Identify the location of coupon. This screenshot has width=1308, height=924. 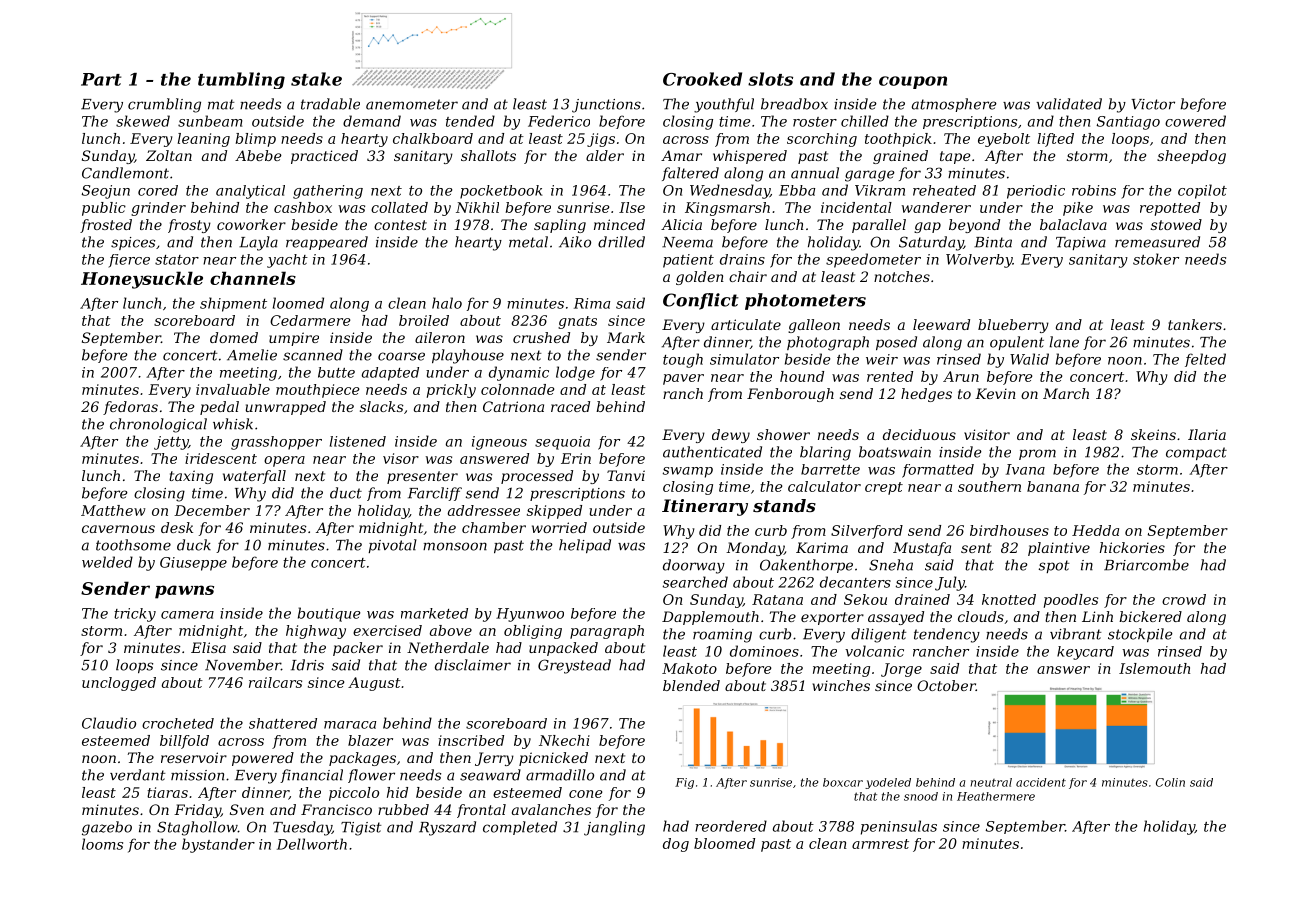
(913, 82).
